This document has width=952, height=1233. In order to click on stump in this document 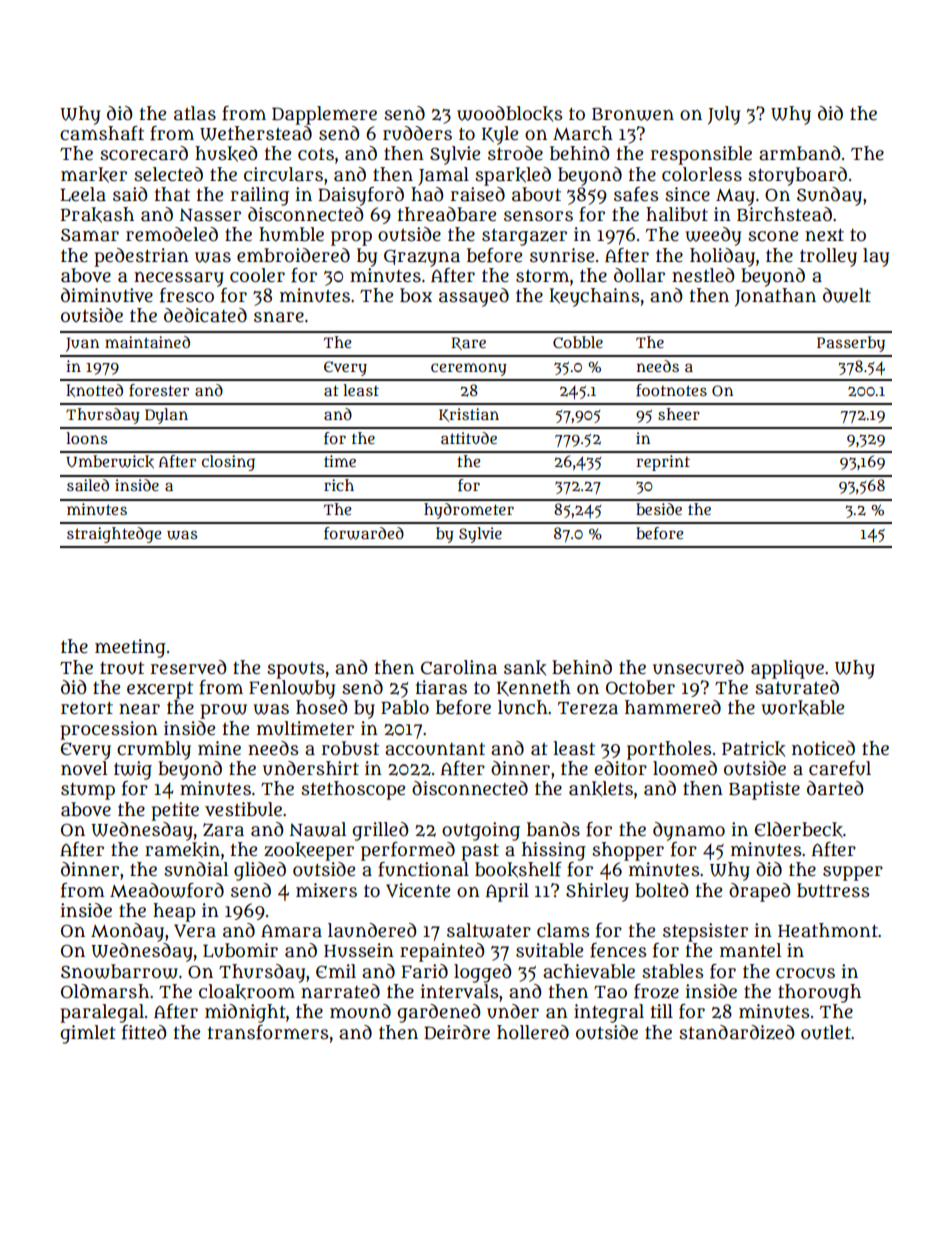, I will do `click(88, 791)`.
